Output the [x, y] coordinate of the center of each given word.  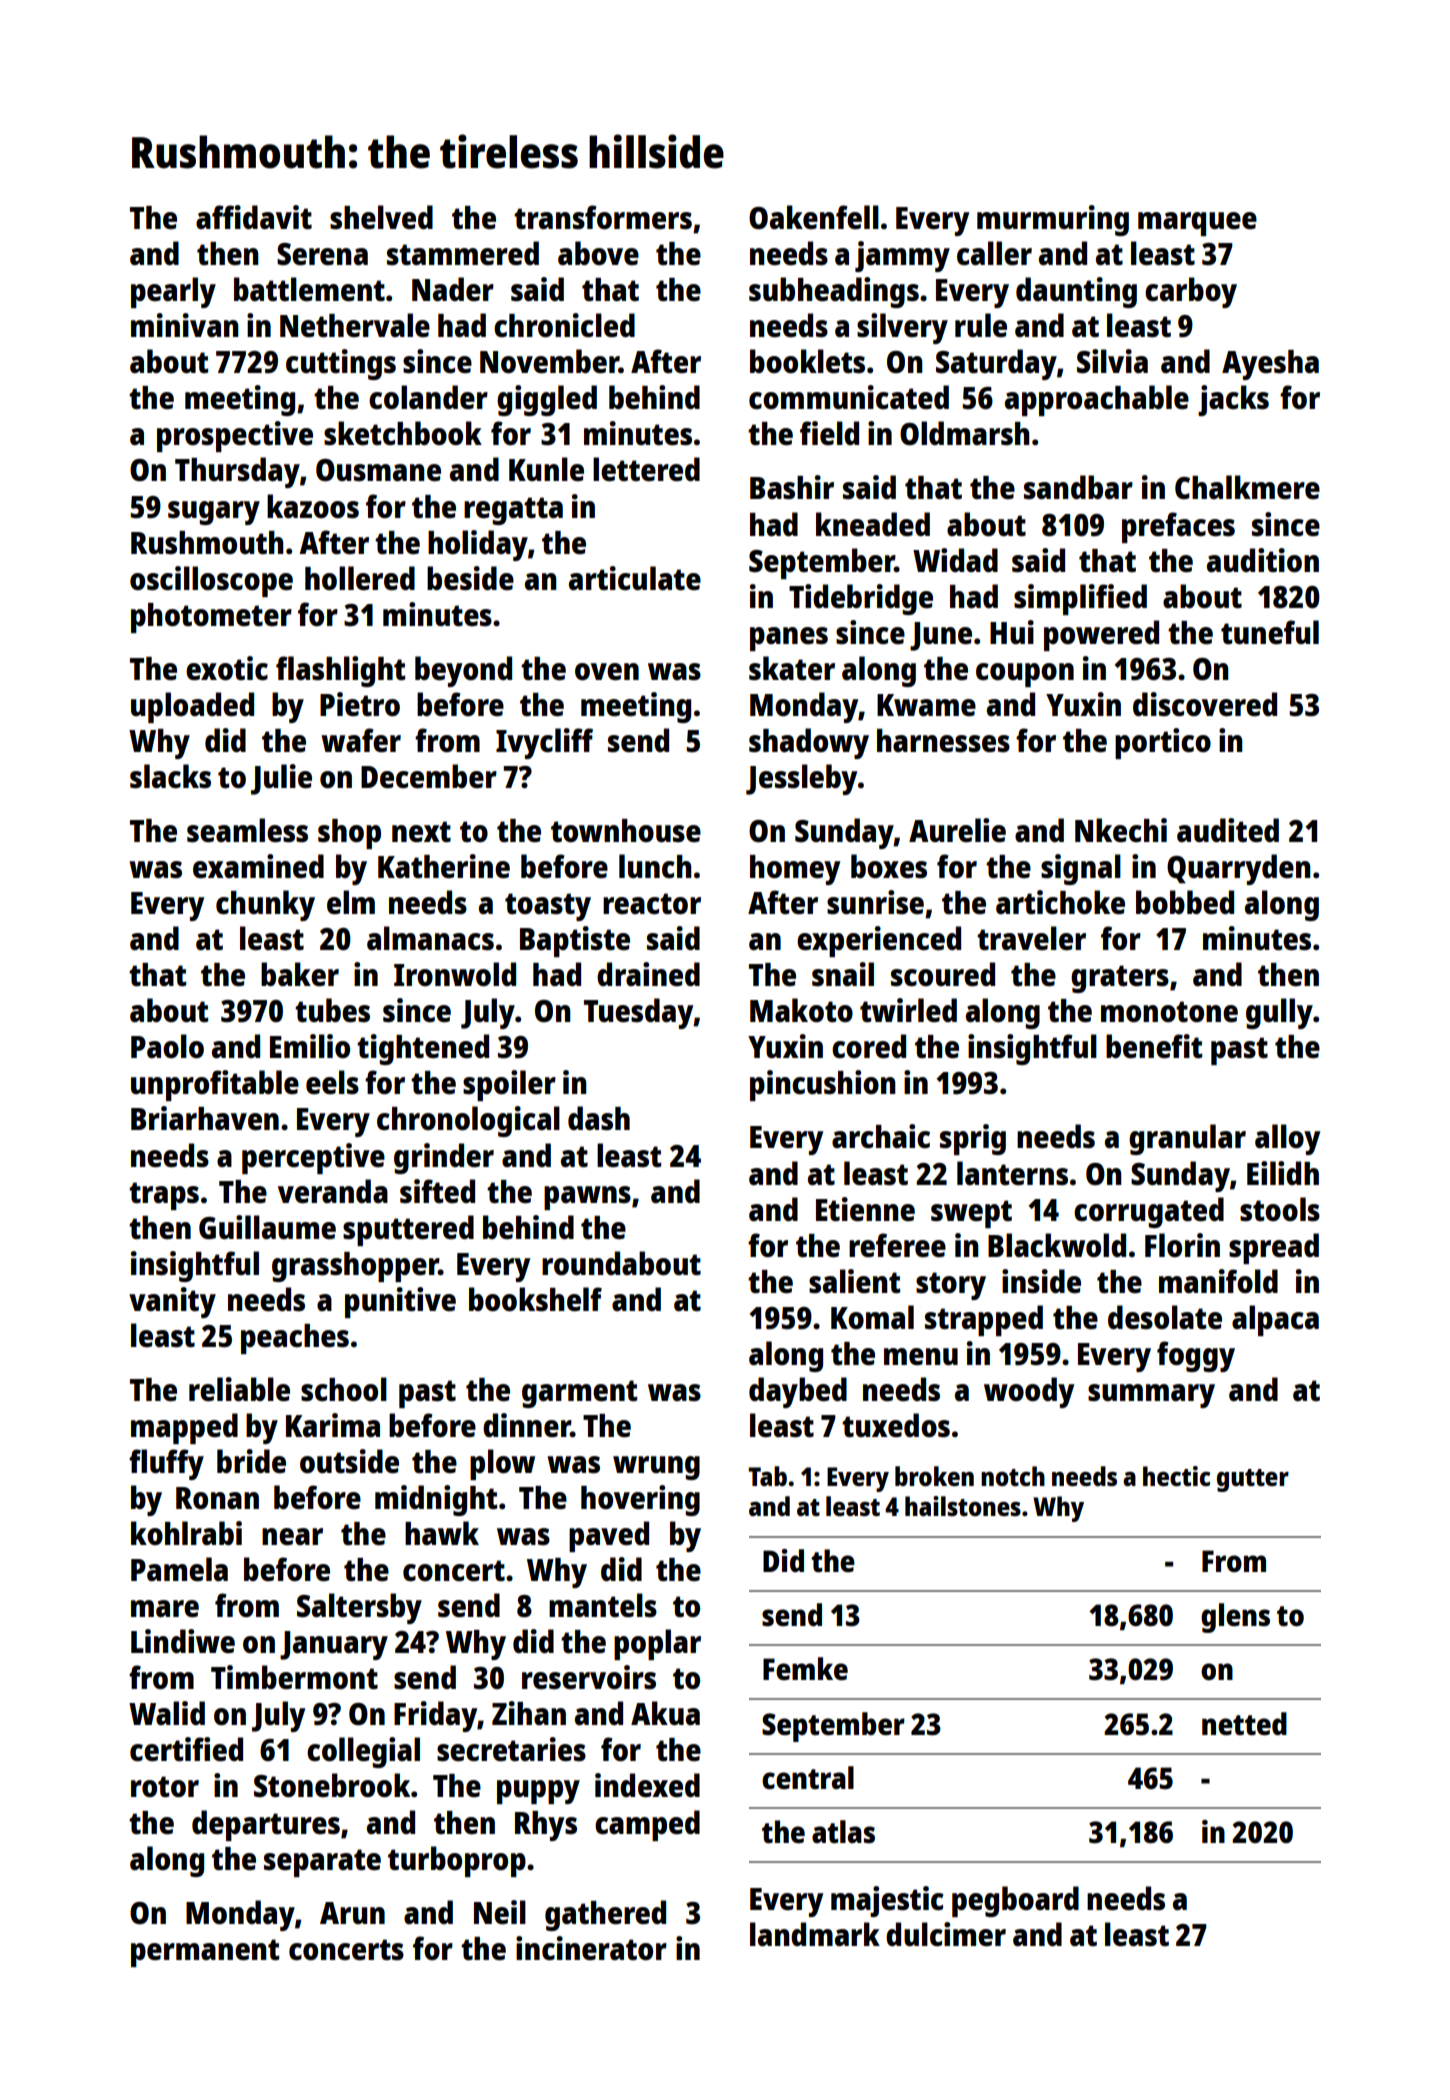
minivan [185, 325]
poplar [657, 1644]
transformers [603, 217]
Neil [500, 1912]
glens [1235, 1618]
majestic [887, 1901]
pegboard [1015, 1901]
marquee [1197, 224]
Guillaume [267, 1227]
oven [607, 671]
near [292, 1536]
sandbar [1078, 487]
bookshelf [535, 1299]
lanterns [1012, 1173]
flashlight [340, 671]
